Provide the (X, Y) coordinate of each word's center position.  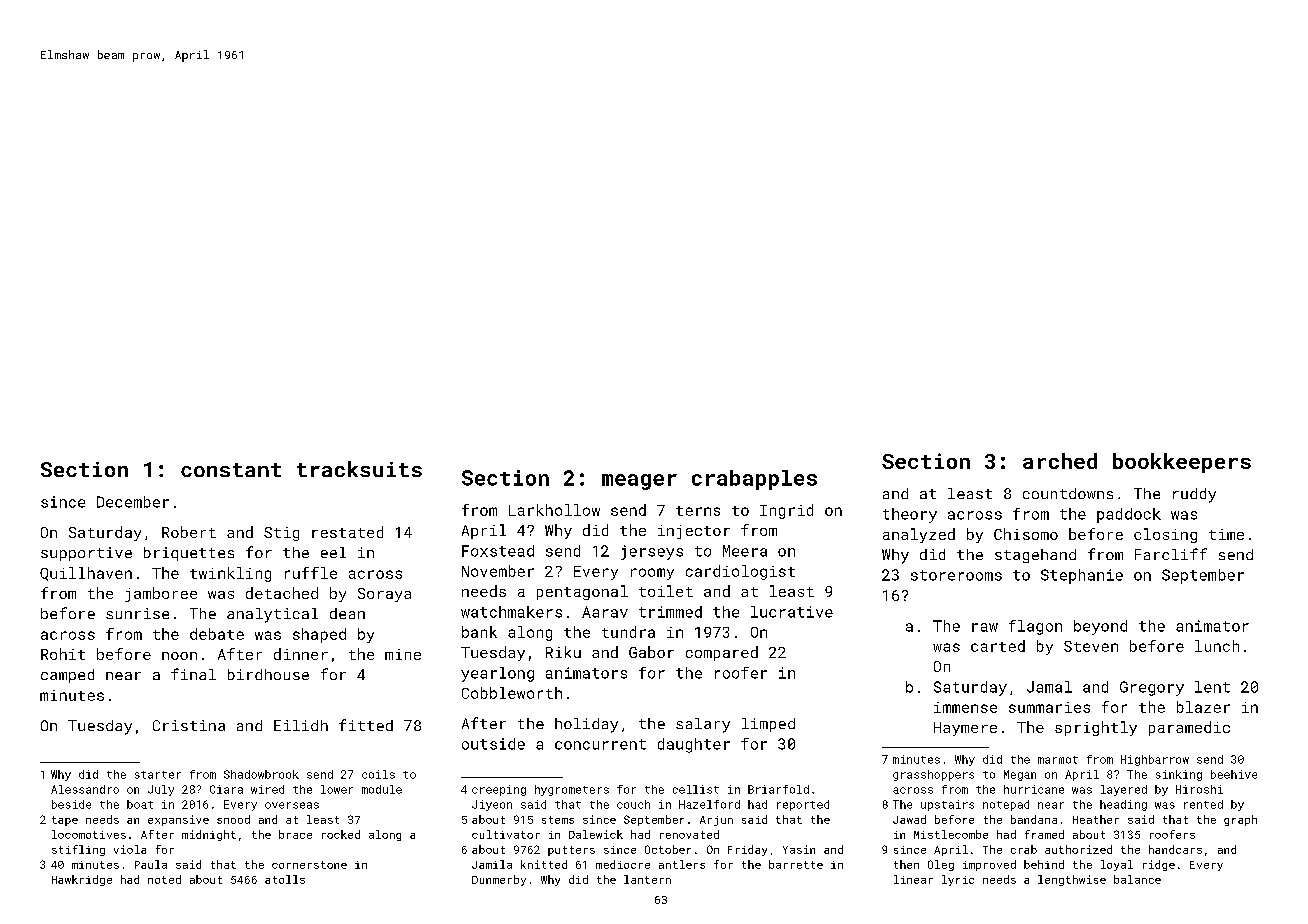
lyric (958, 880)
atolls (285, 879)
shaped (319, 635)
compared (722, 653)
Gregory (1152, 688)
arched (1060, 461)
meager (639, 482)
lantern (647, 879)
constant (231, 470)
